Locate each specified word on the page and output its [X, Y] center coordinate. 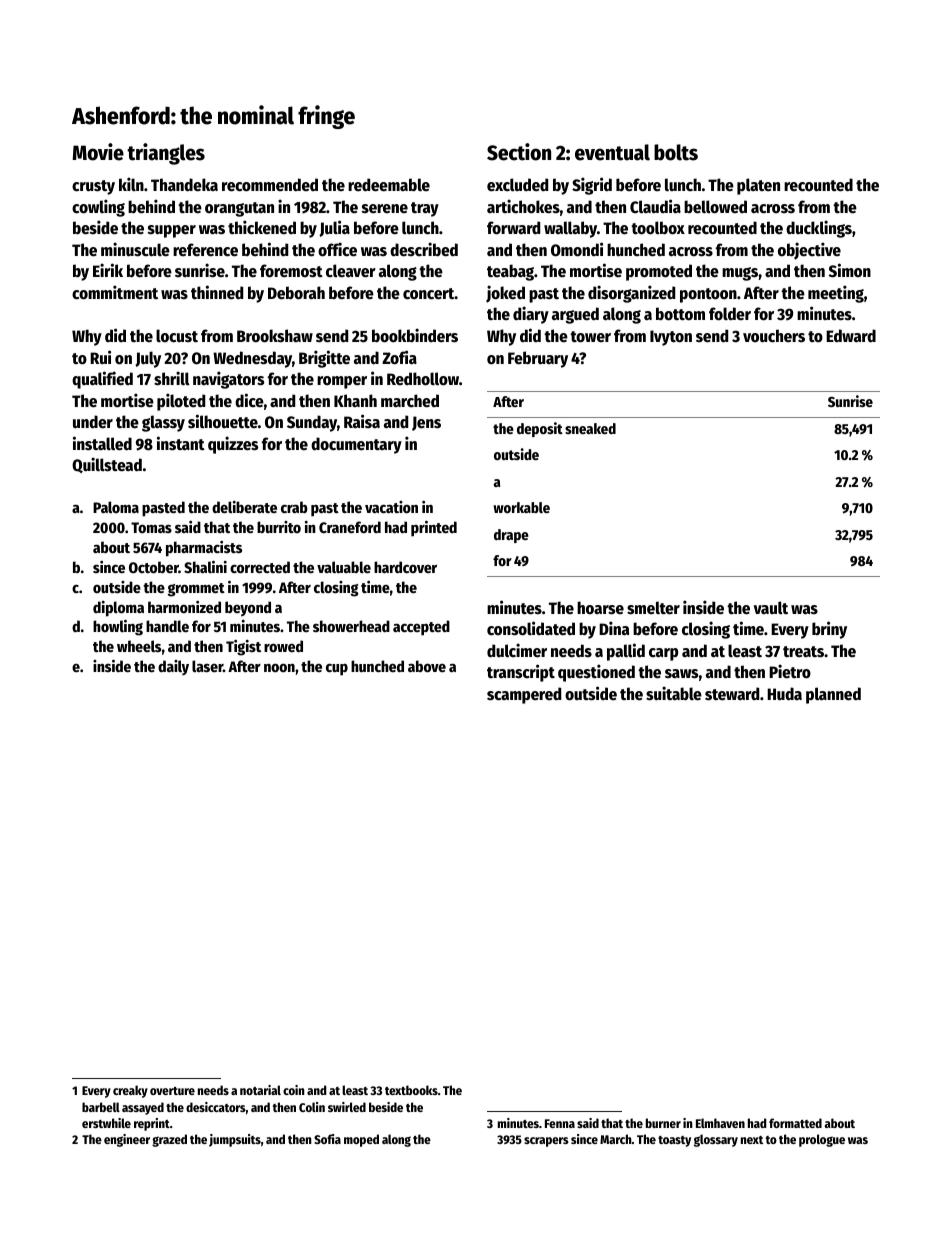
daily [173, 667]
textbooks [411, 1090]
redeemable [389, 185]
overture [172, 1091]
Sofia [327, 1139]
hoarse [600, 608]
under [93, 422]
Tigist [243, 648]
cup [337, 669]
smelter [653, 608]
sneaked [590, 428]
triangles [166, 154]
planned [833, 695]
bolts [676, 152]
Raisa [362, 421]
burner [663, 1123]
